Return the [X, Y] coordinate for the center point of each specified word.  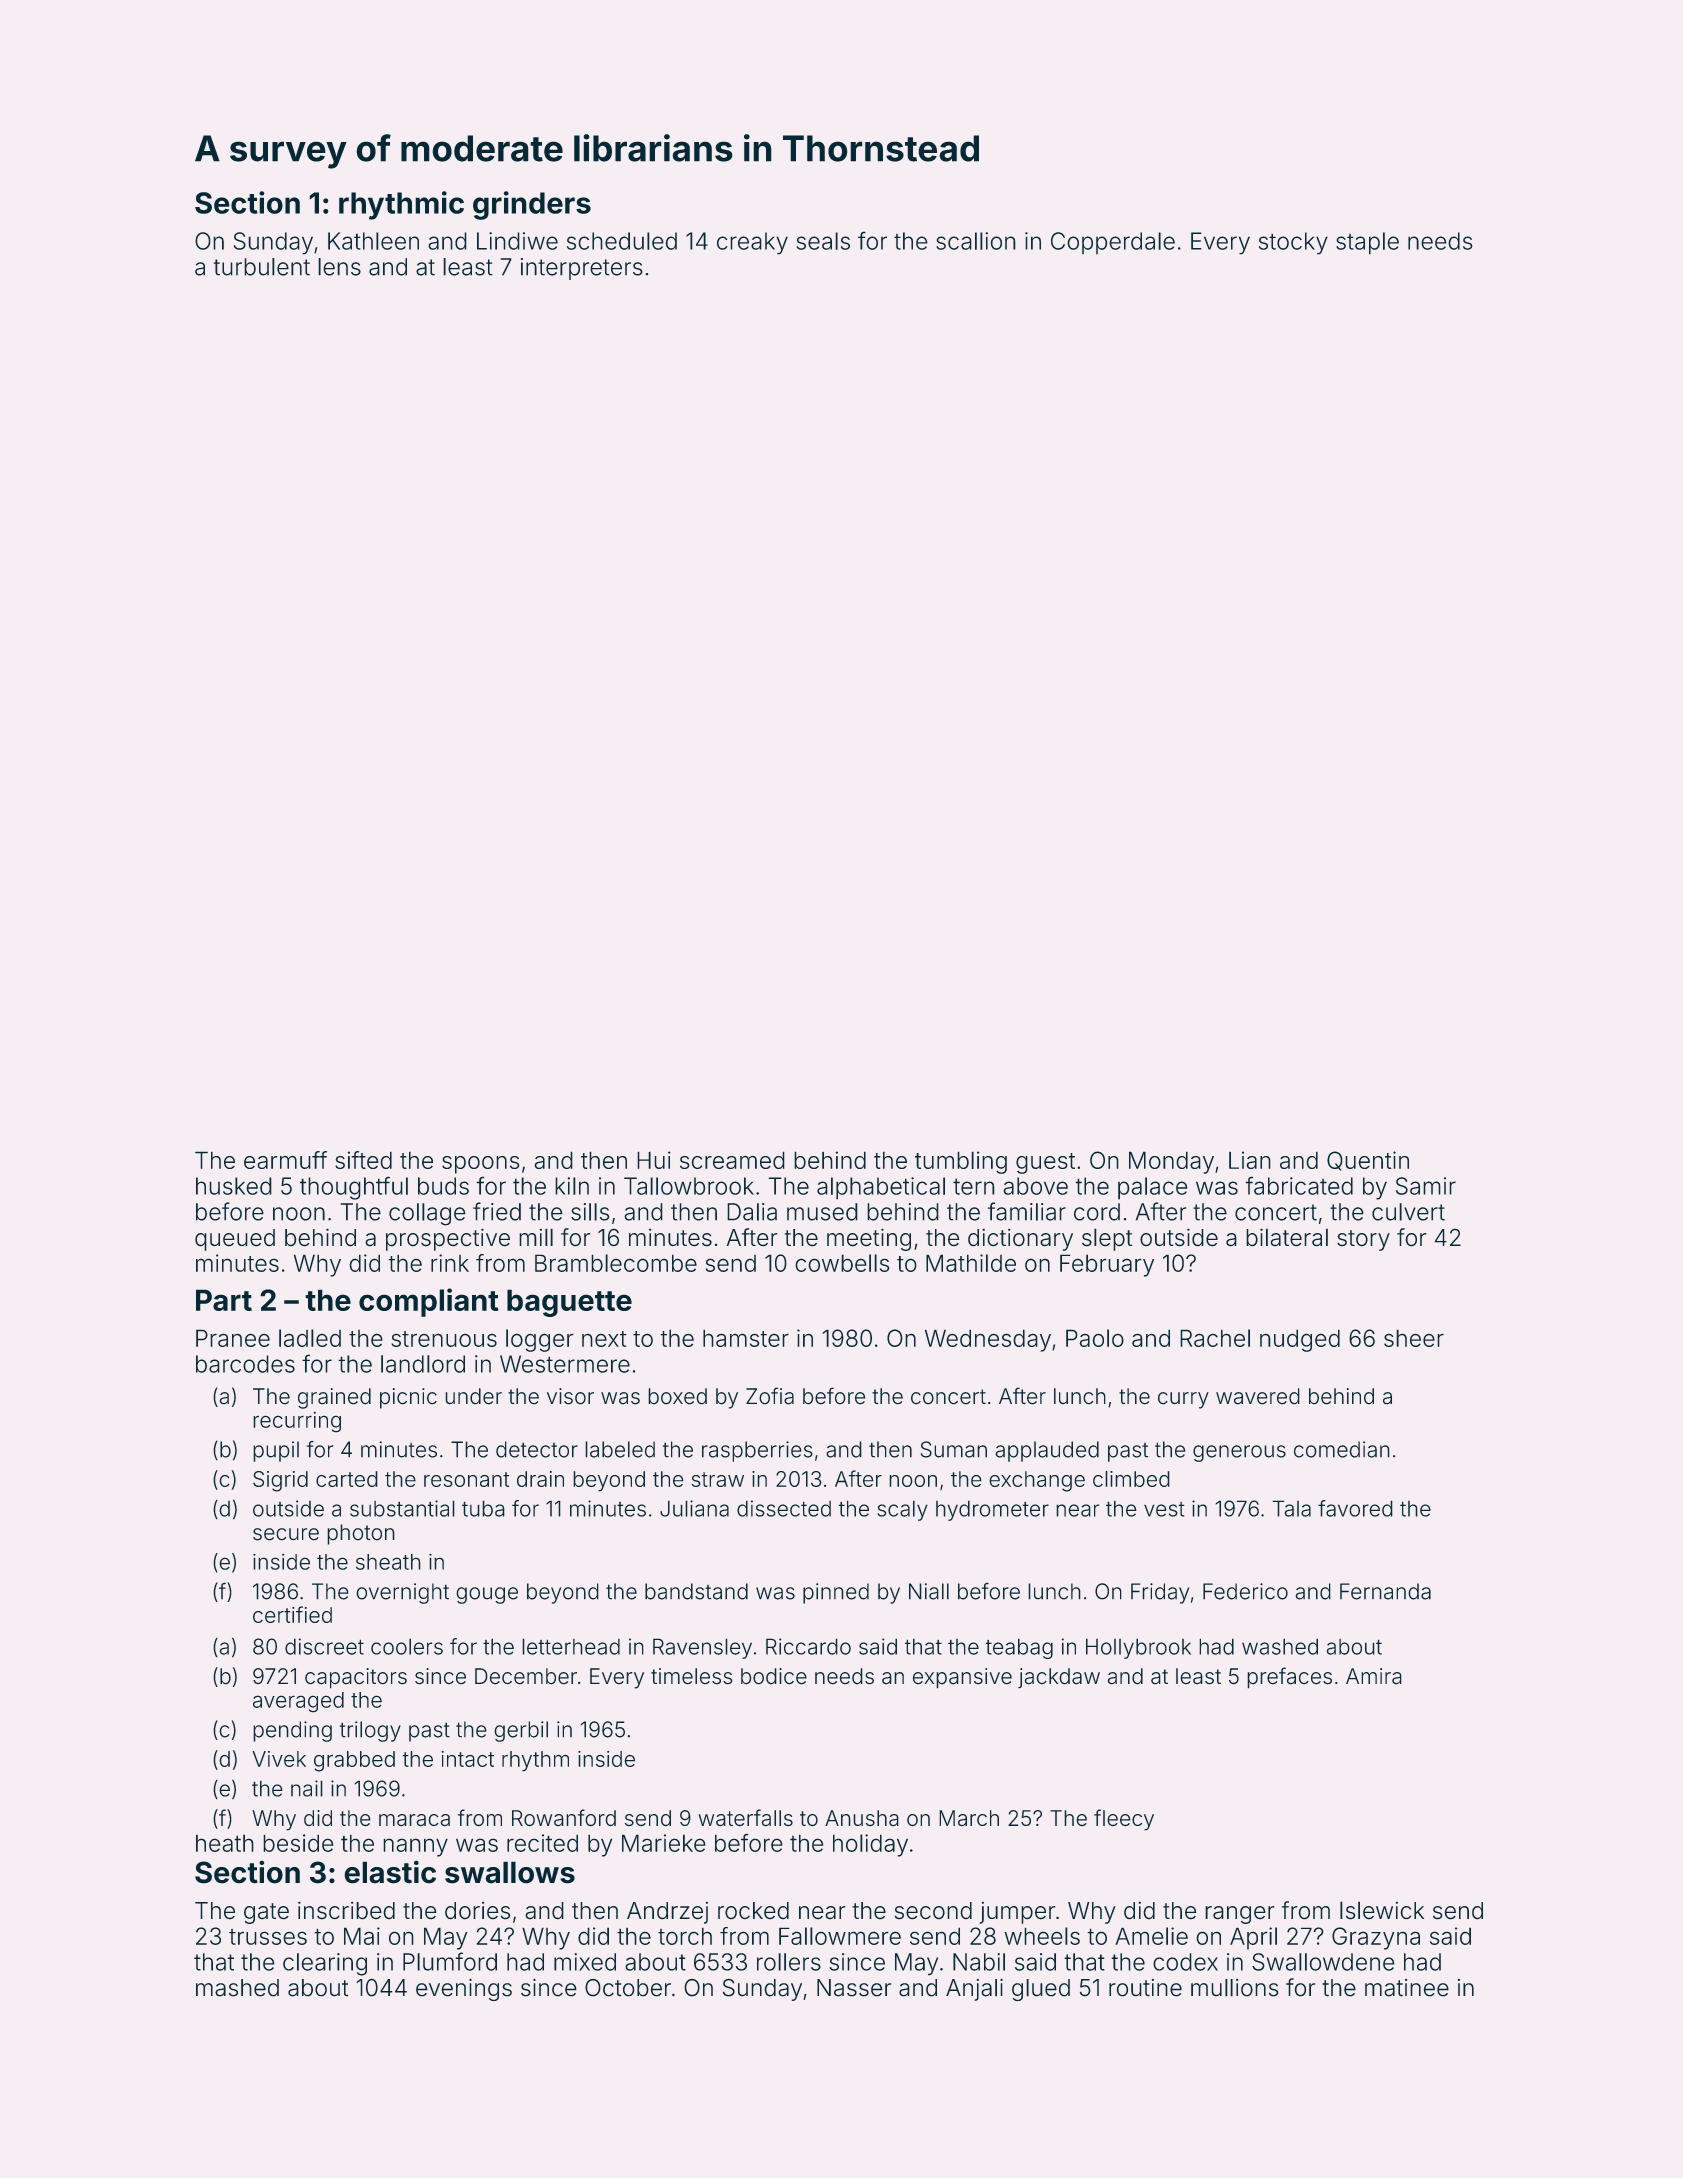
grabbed [354, 1761]
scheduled [622, 241]
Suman [954, 1449]
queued [235, 1240]
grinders [532, 205]
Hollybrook [1138, 1649]
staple [1367, 243]
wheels [1042, 1936]
